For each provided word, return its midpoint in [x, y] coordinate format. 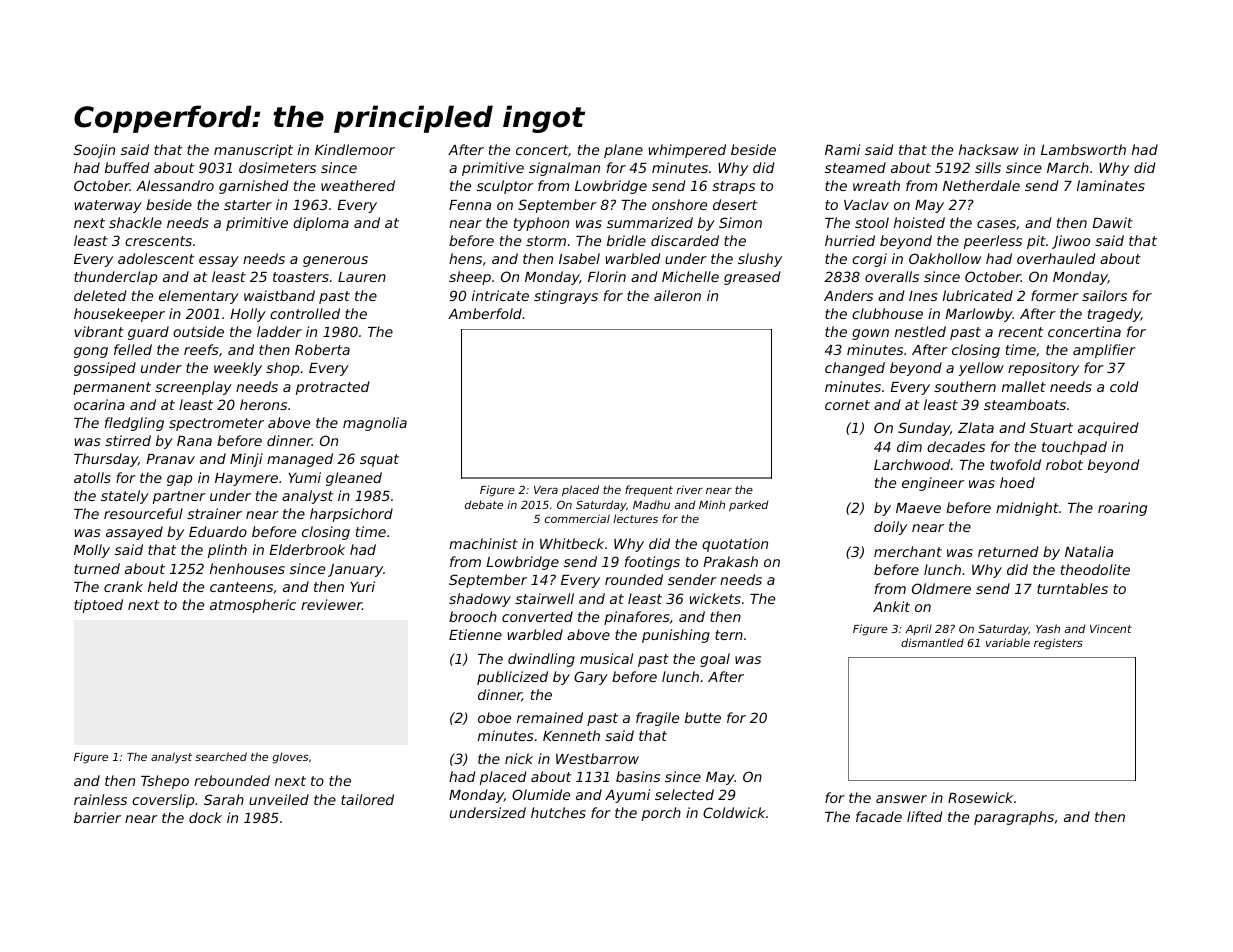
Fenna [470, 205]
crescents [158, 241]
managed [300, 460]
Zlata [976, 427]
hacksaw [989, 149]
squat [379, 460]
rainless [100, 799]
